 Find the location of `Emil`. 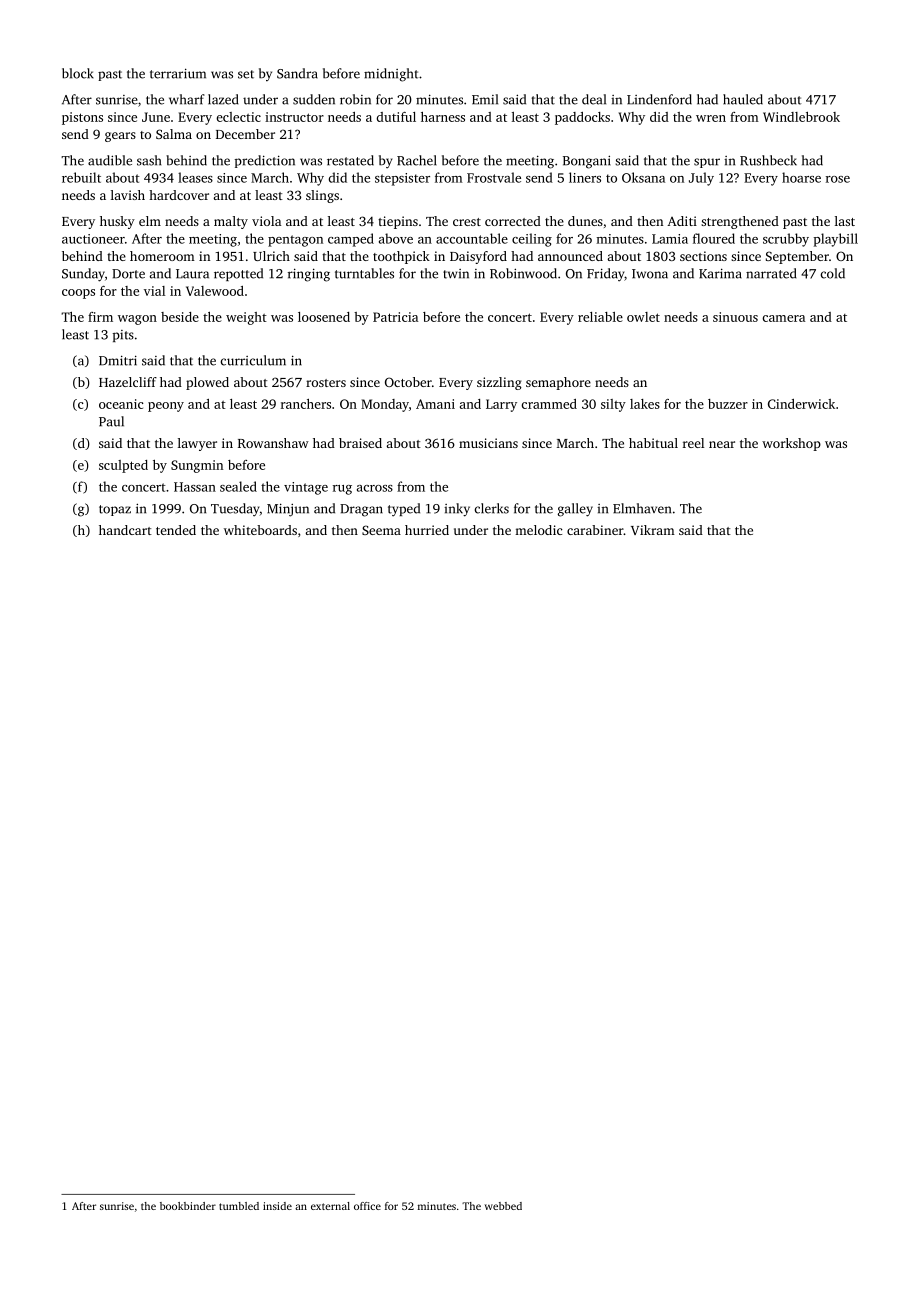

Emil is located at coordinates (485, 99).
